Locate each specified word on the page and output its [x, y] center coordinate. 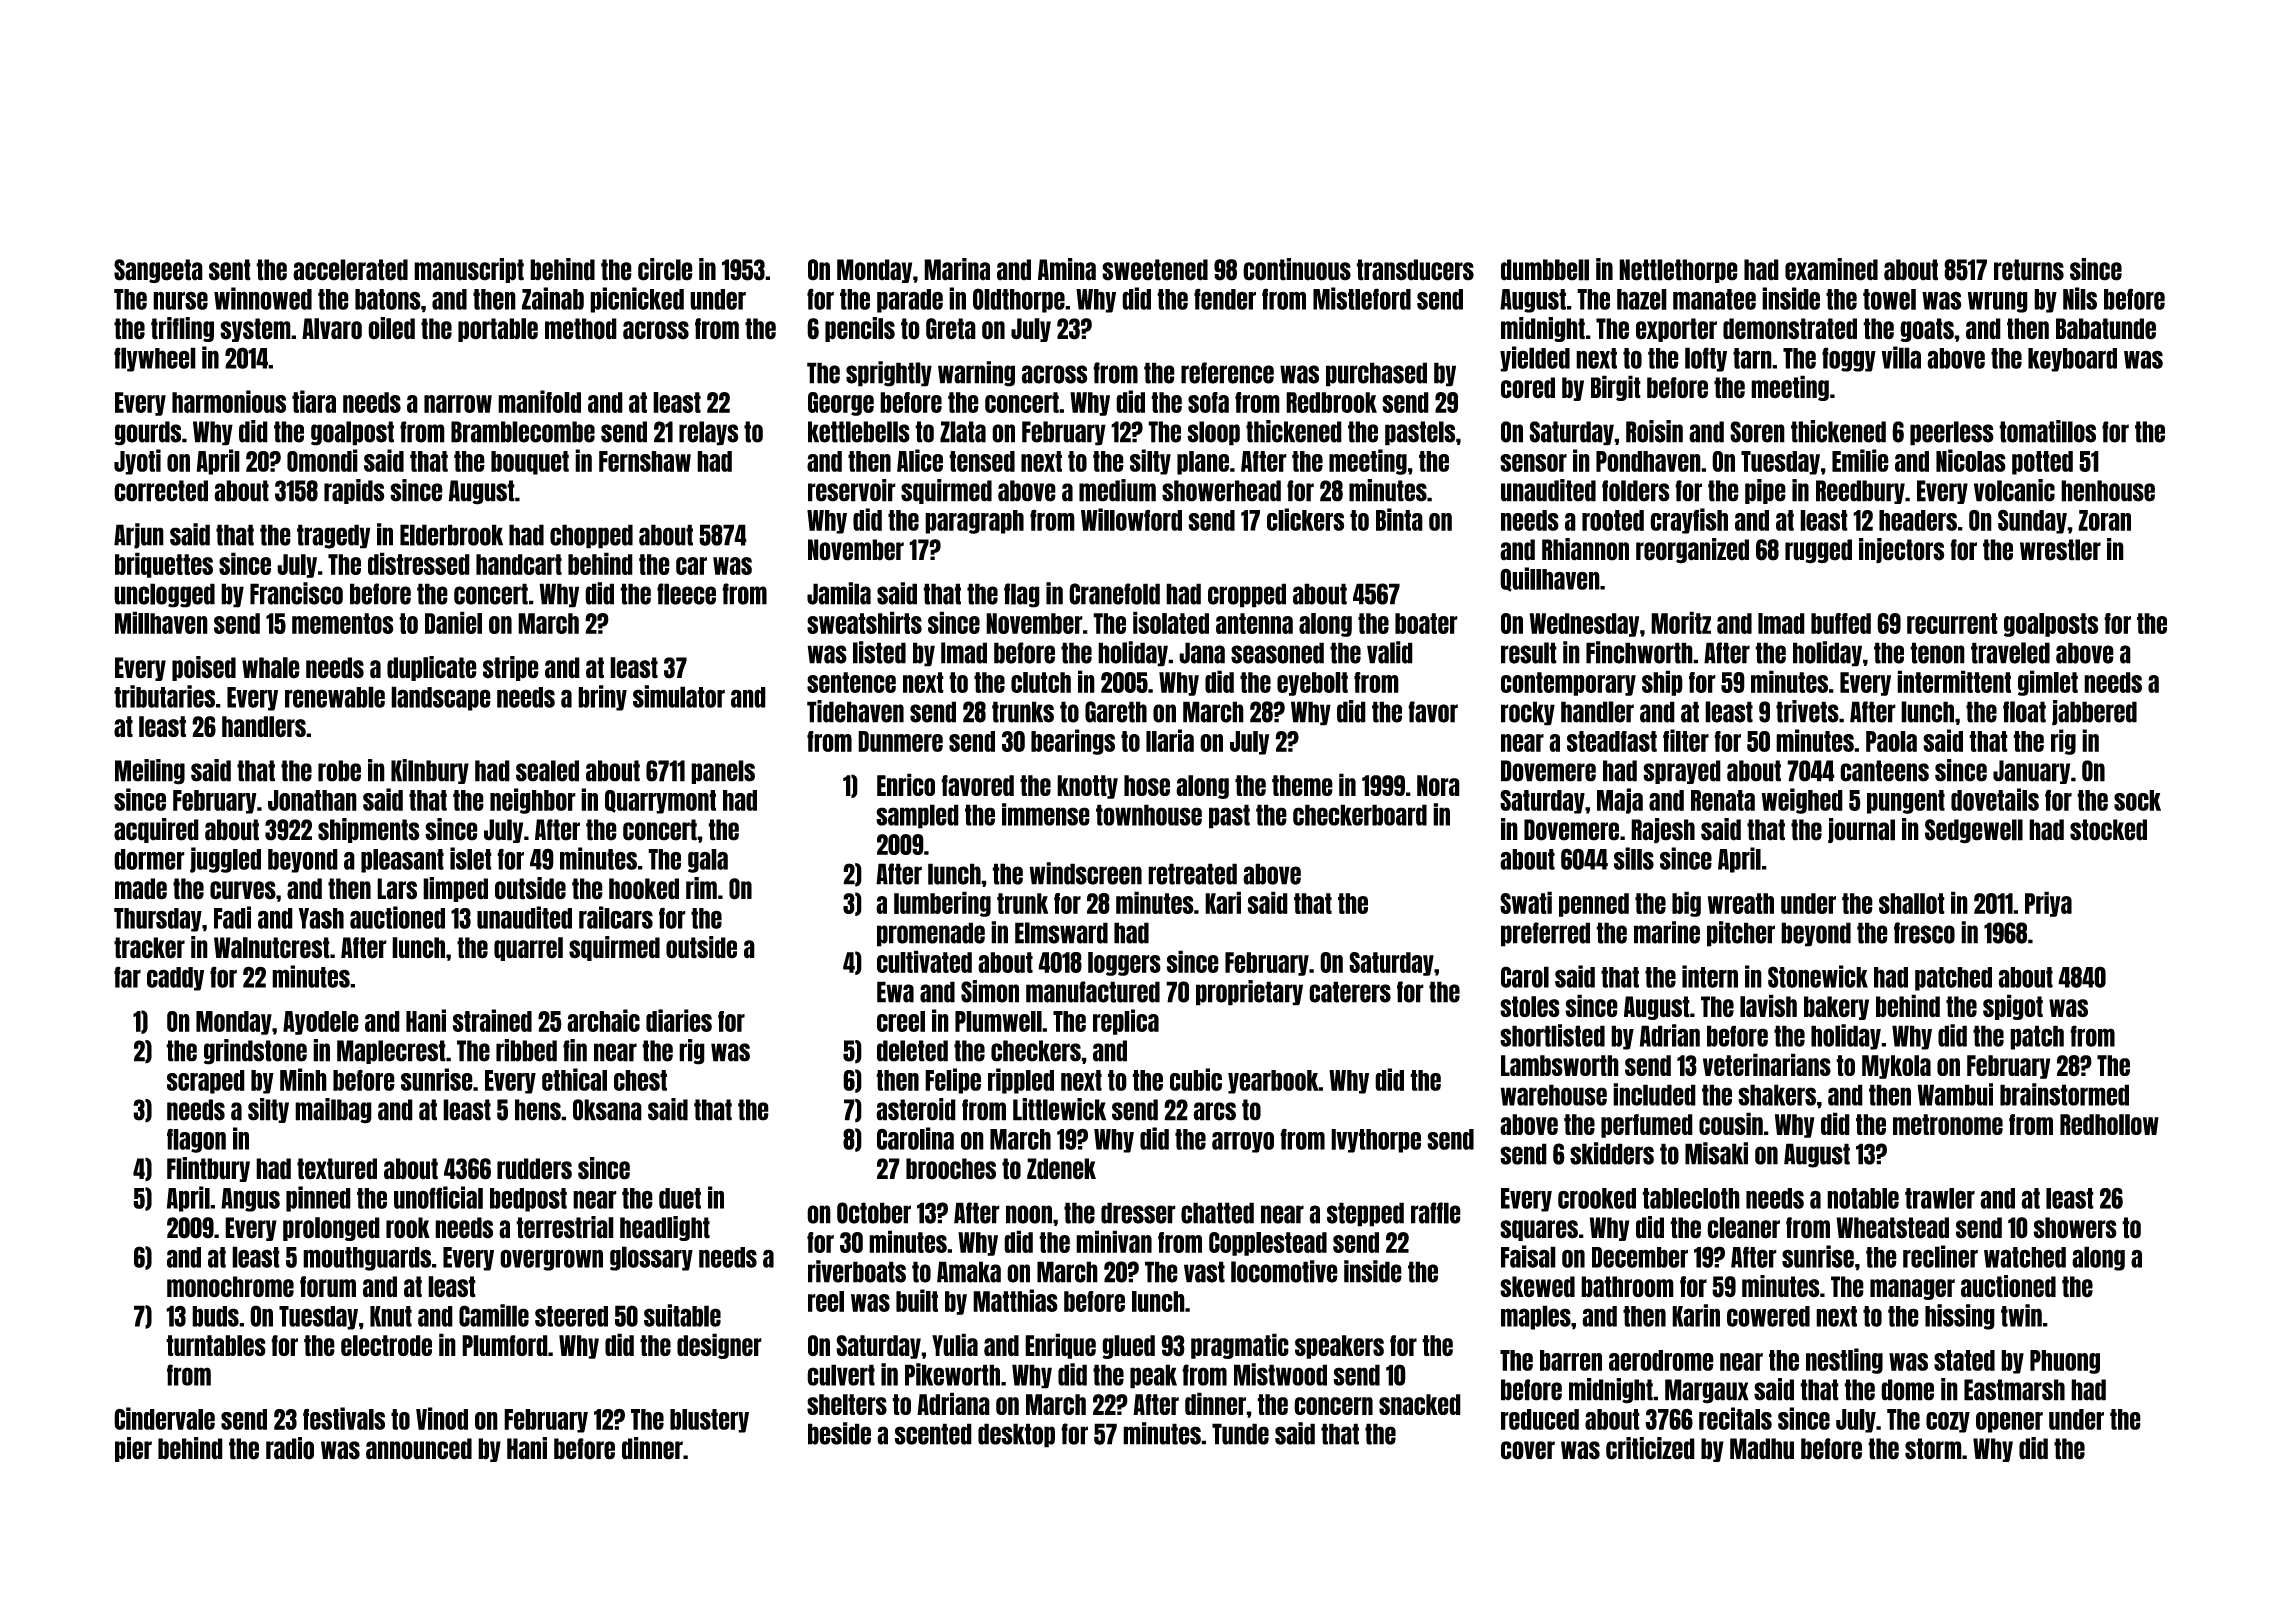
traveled [2010, 653]
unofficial [438, 1197]
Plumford [505, 1345]
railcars [616, 917]
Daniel [453, 622]
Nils [2080, 298]
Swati [1526, 902]
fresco [1924, 933]
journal [1861, 830]
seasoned [1277, 653]
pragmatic [1240, 1346]
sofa [1208, 402]
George [841, 404]
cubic [1196, 1079]
